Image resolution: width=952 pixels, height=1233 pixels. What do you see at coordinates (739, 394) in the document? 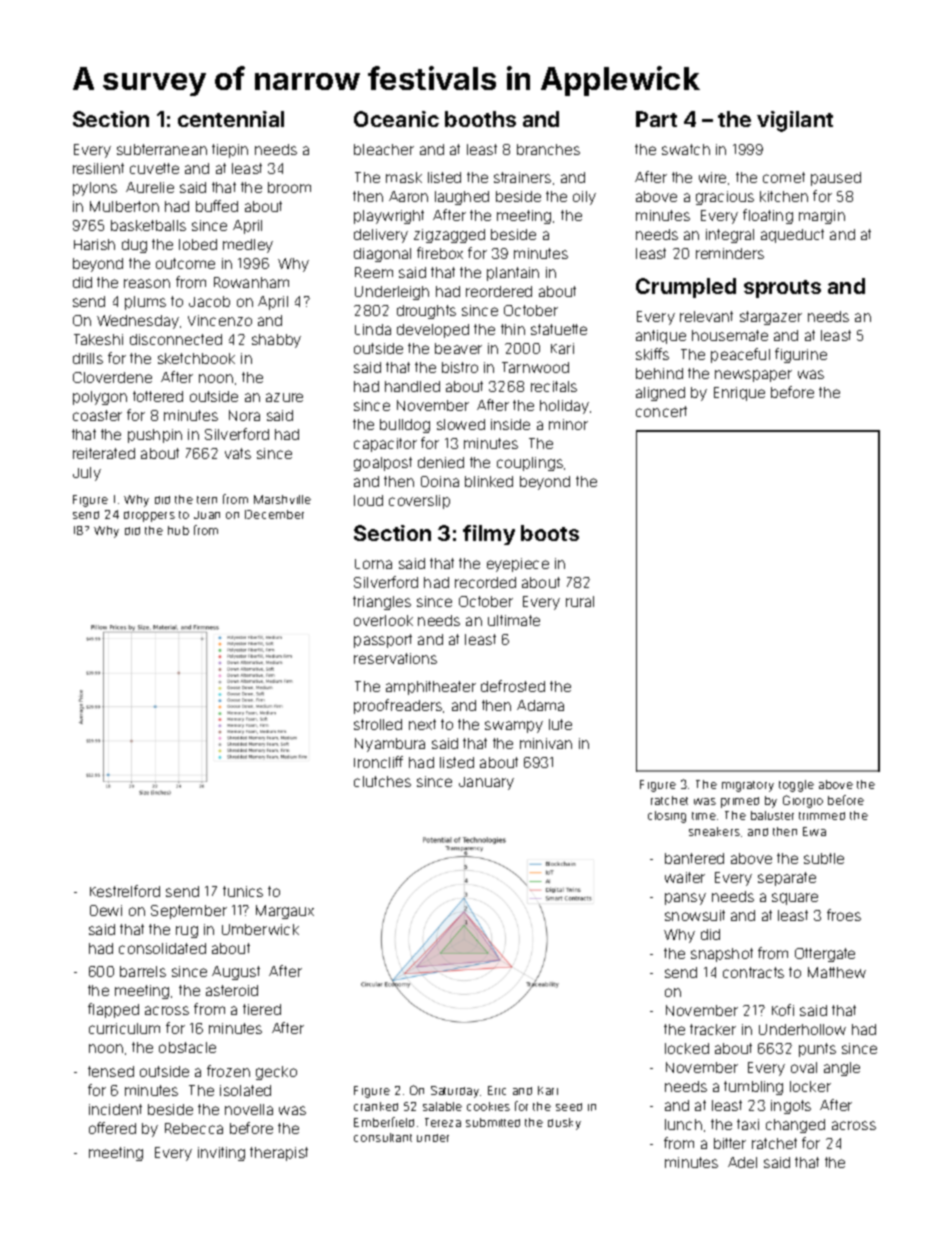
I see `Enrique` at bounding box center [739, 394].
